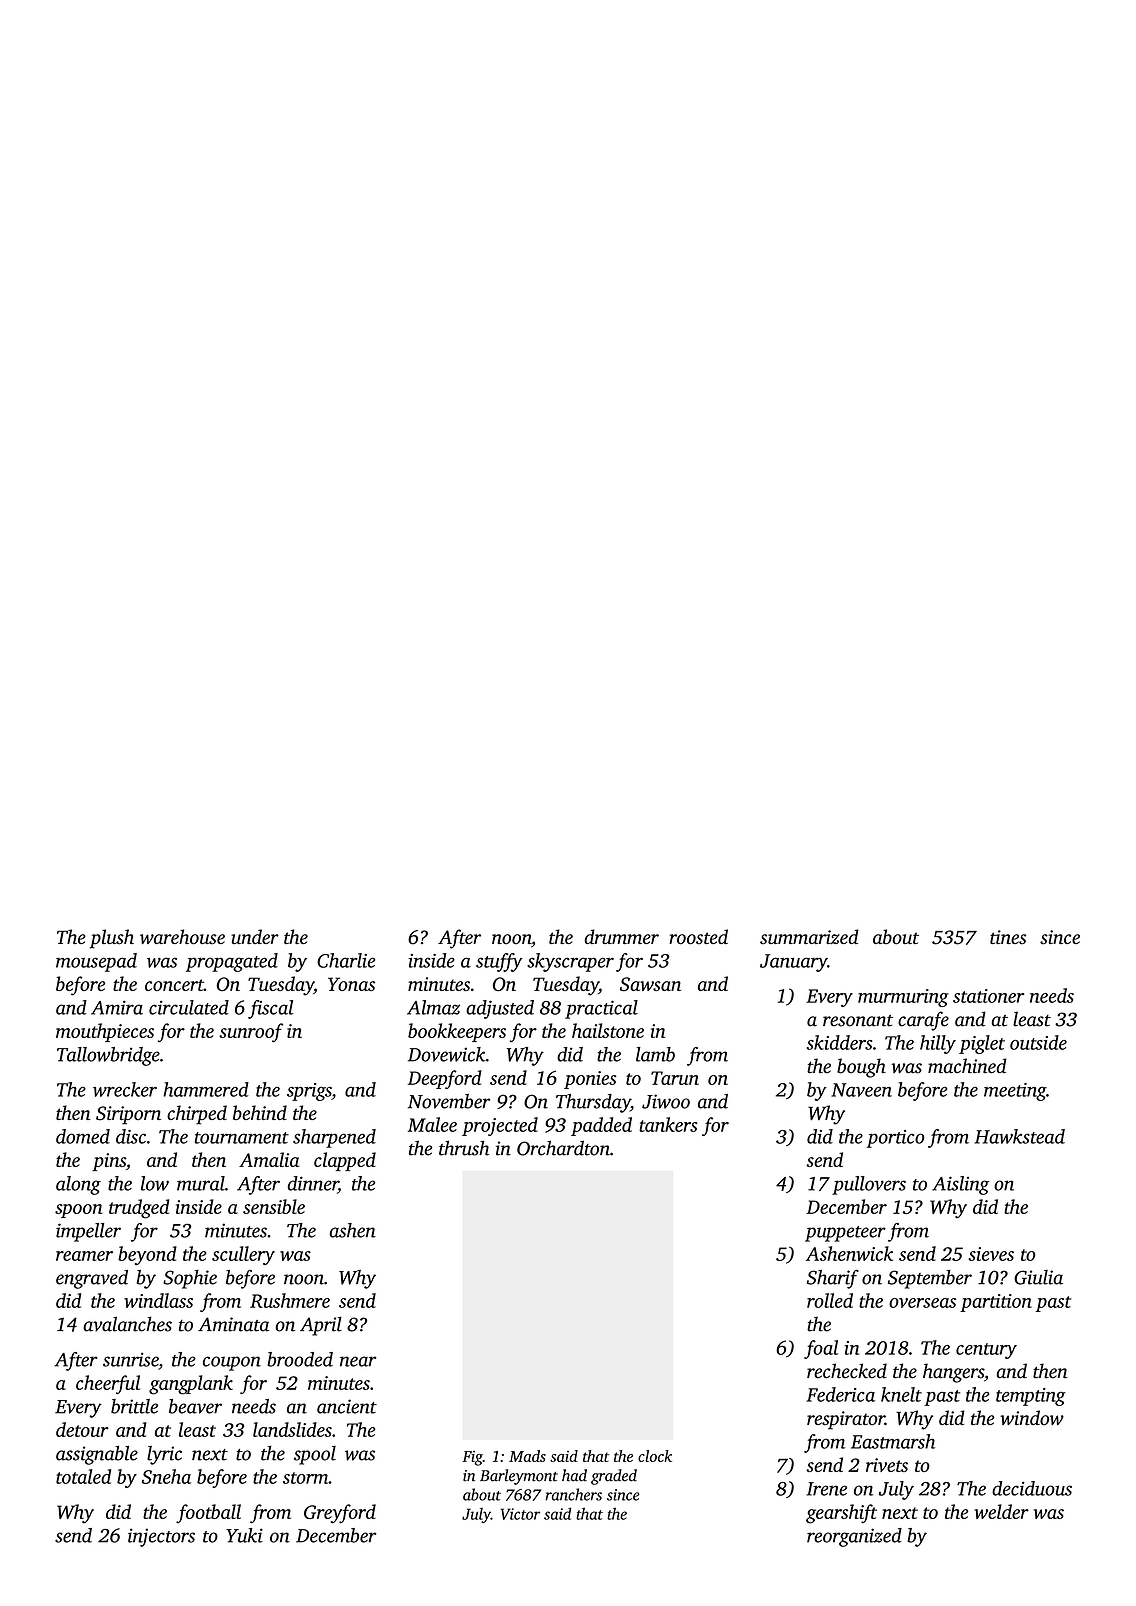 This screenshot has width=1136, height=1606. Describe the element at coordinates (161, 1537) in the screenshot. I see `injectors` at that location.
